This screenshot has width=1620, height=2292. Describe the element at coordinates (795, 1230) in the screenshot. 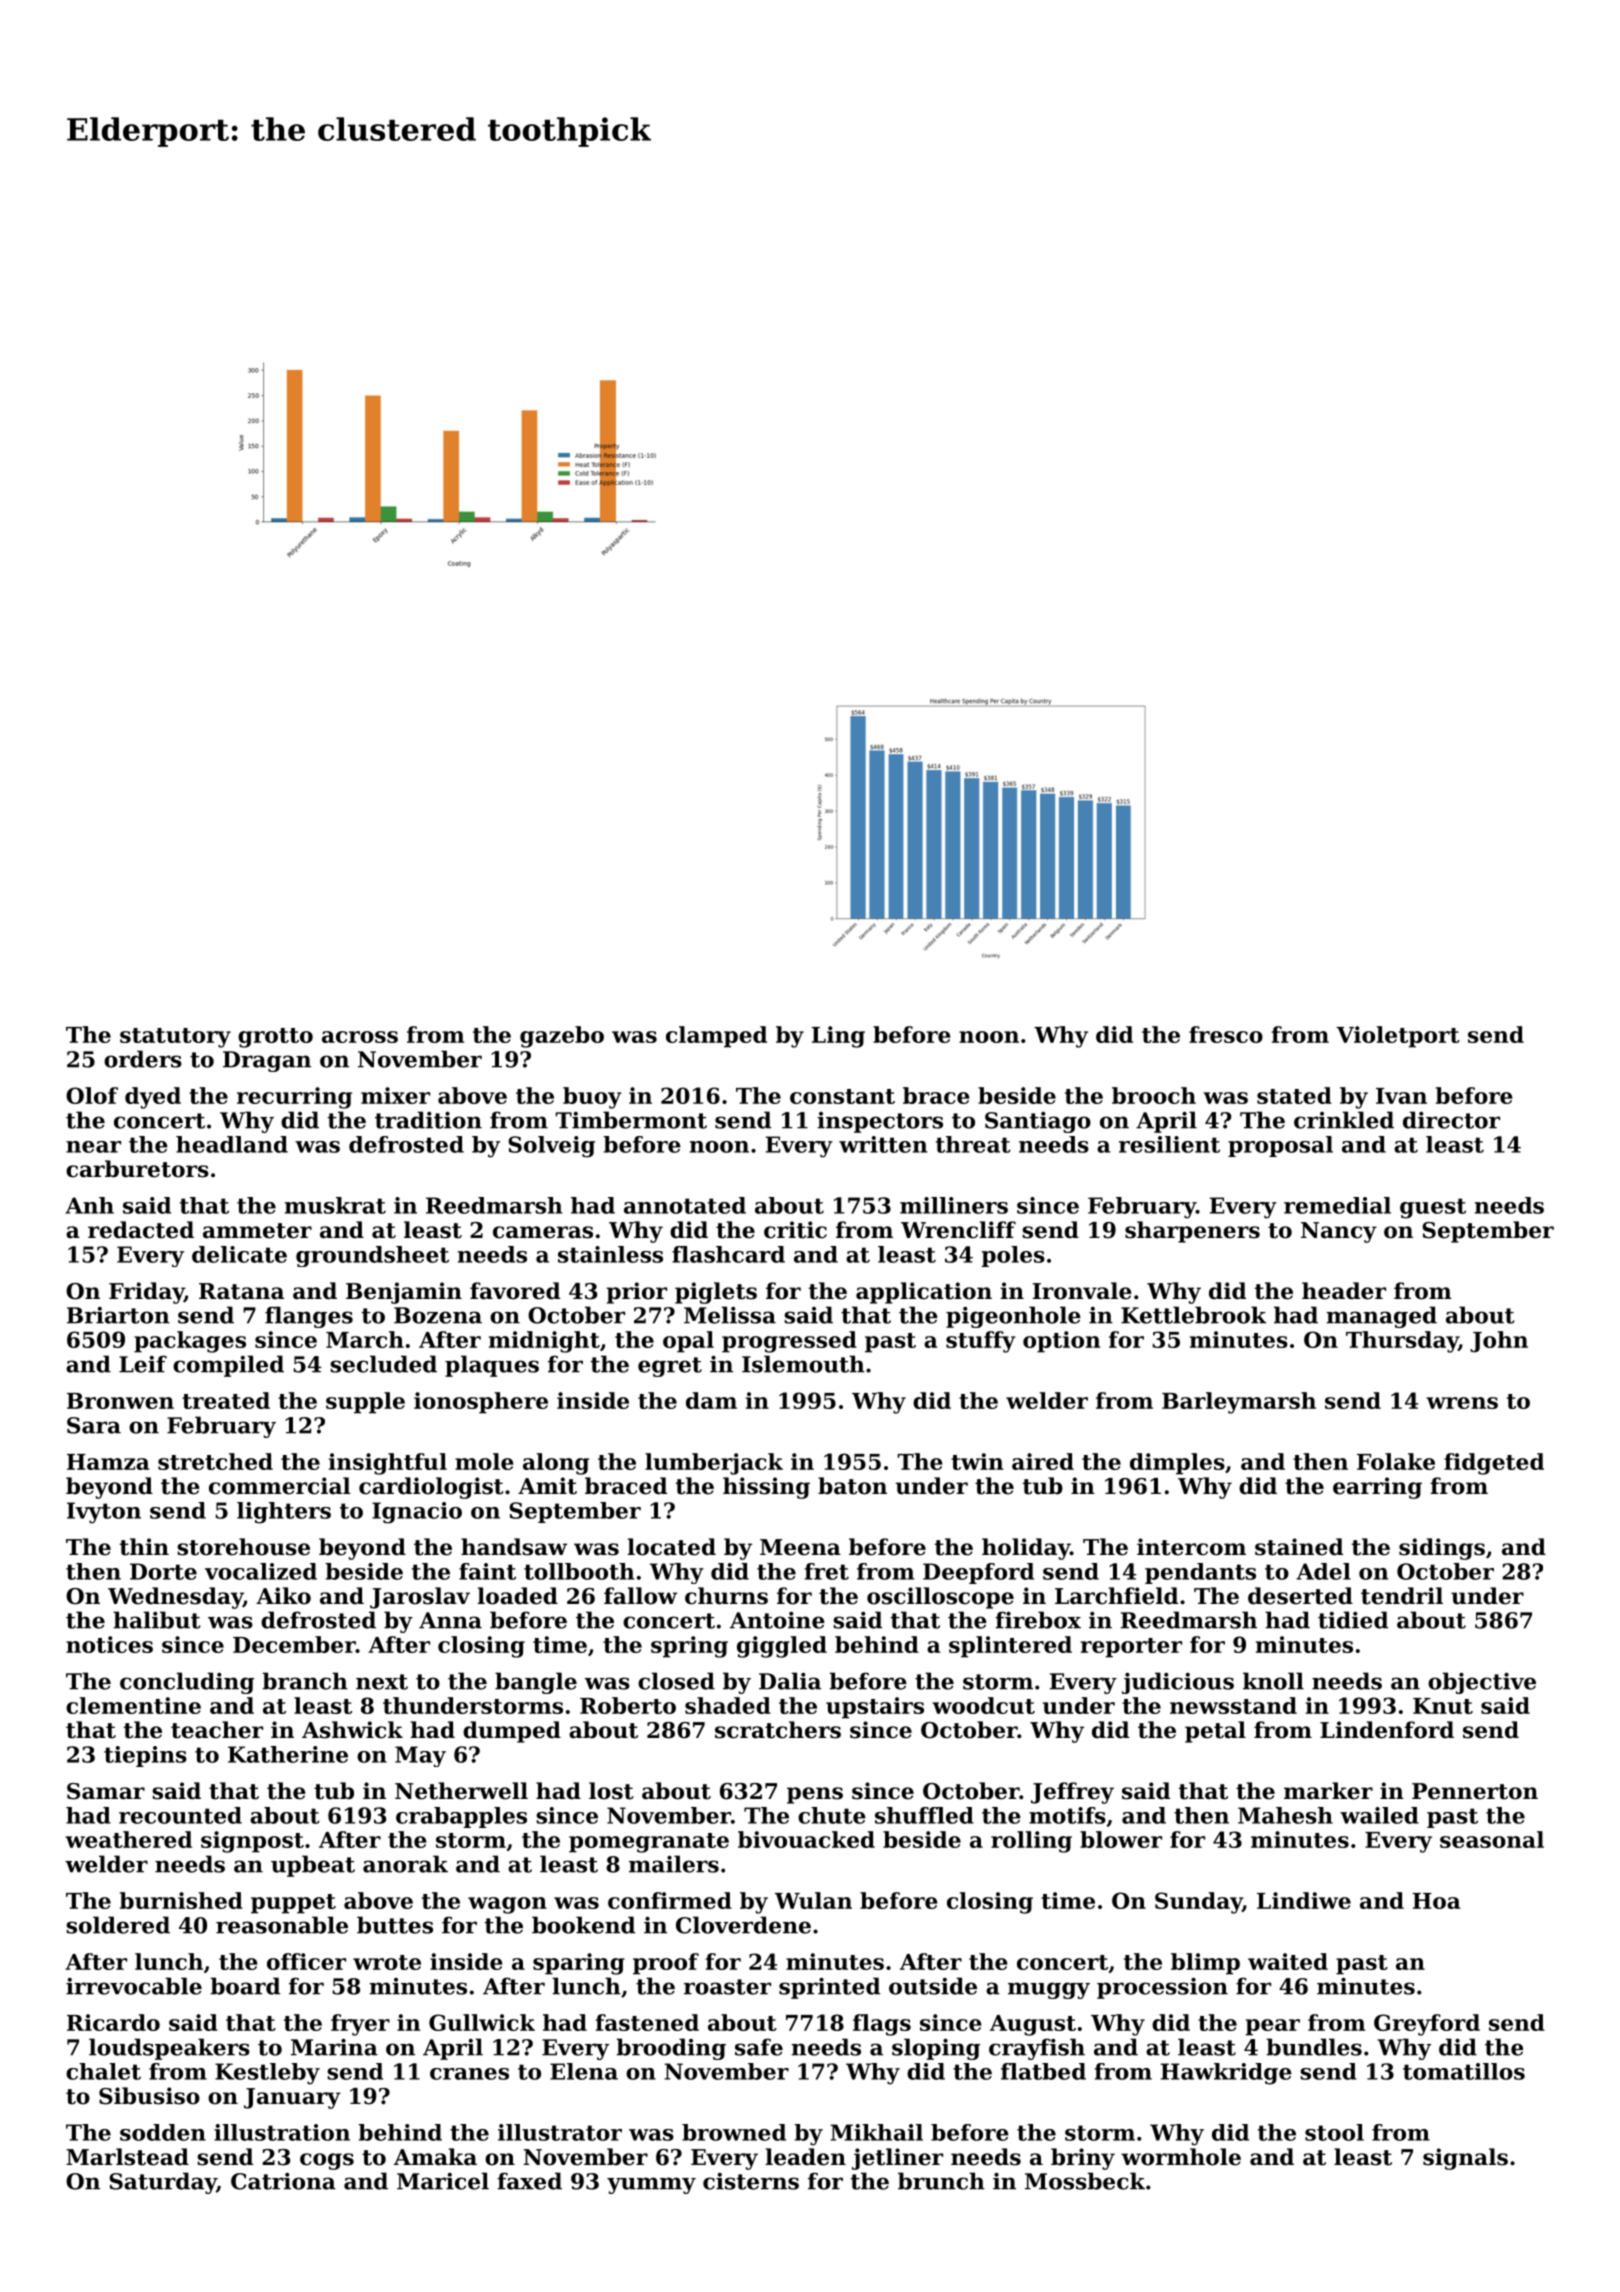

I see `critic` at that location.
